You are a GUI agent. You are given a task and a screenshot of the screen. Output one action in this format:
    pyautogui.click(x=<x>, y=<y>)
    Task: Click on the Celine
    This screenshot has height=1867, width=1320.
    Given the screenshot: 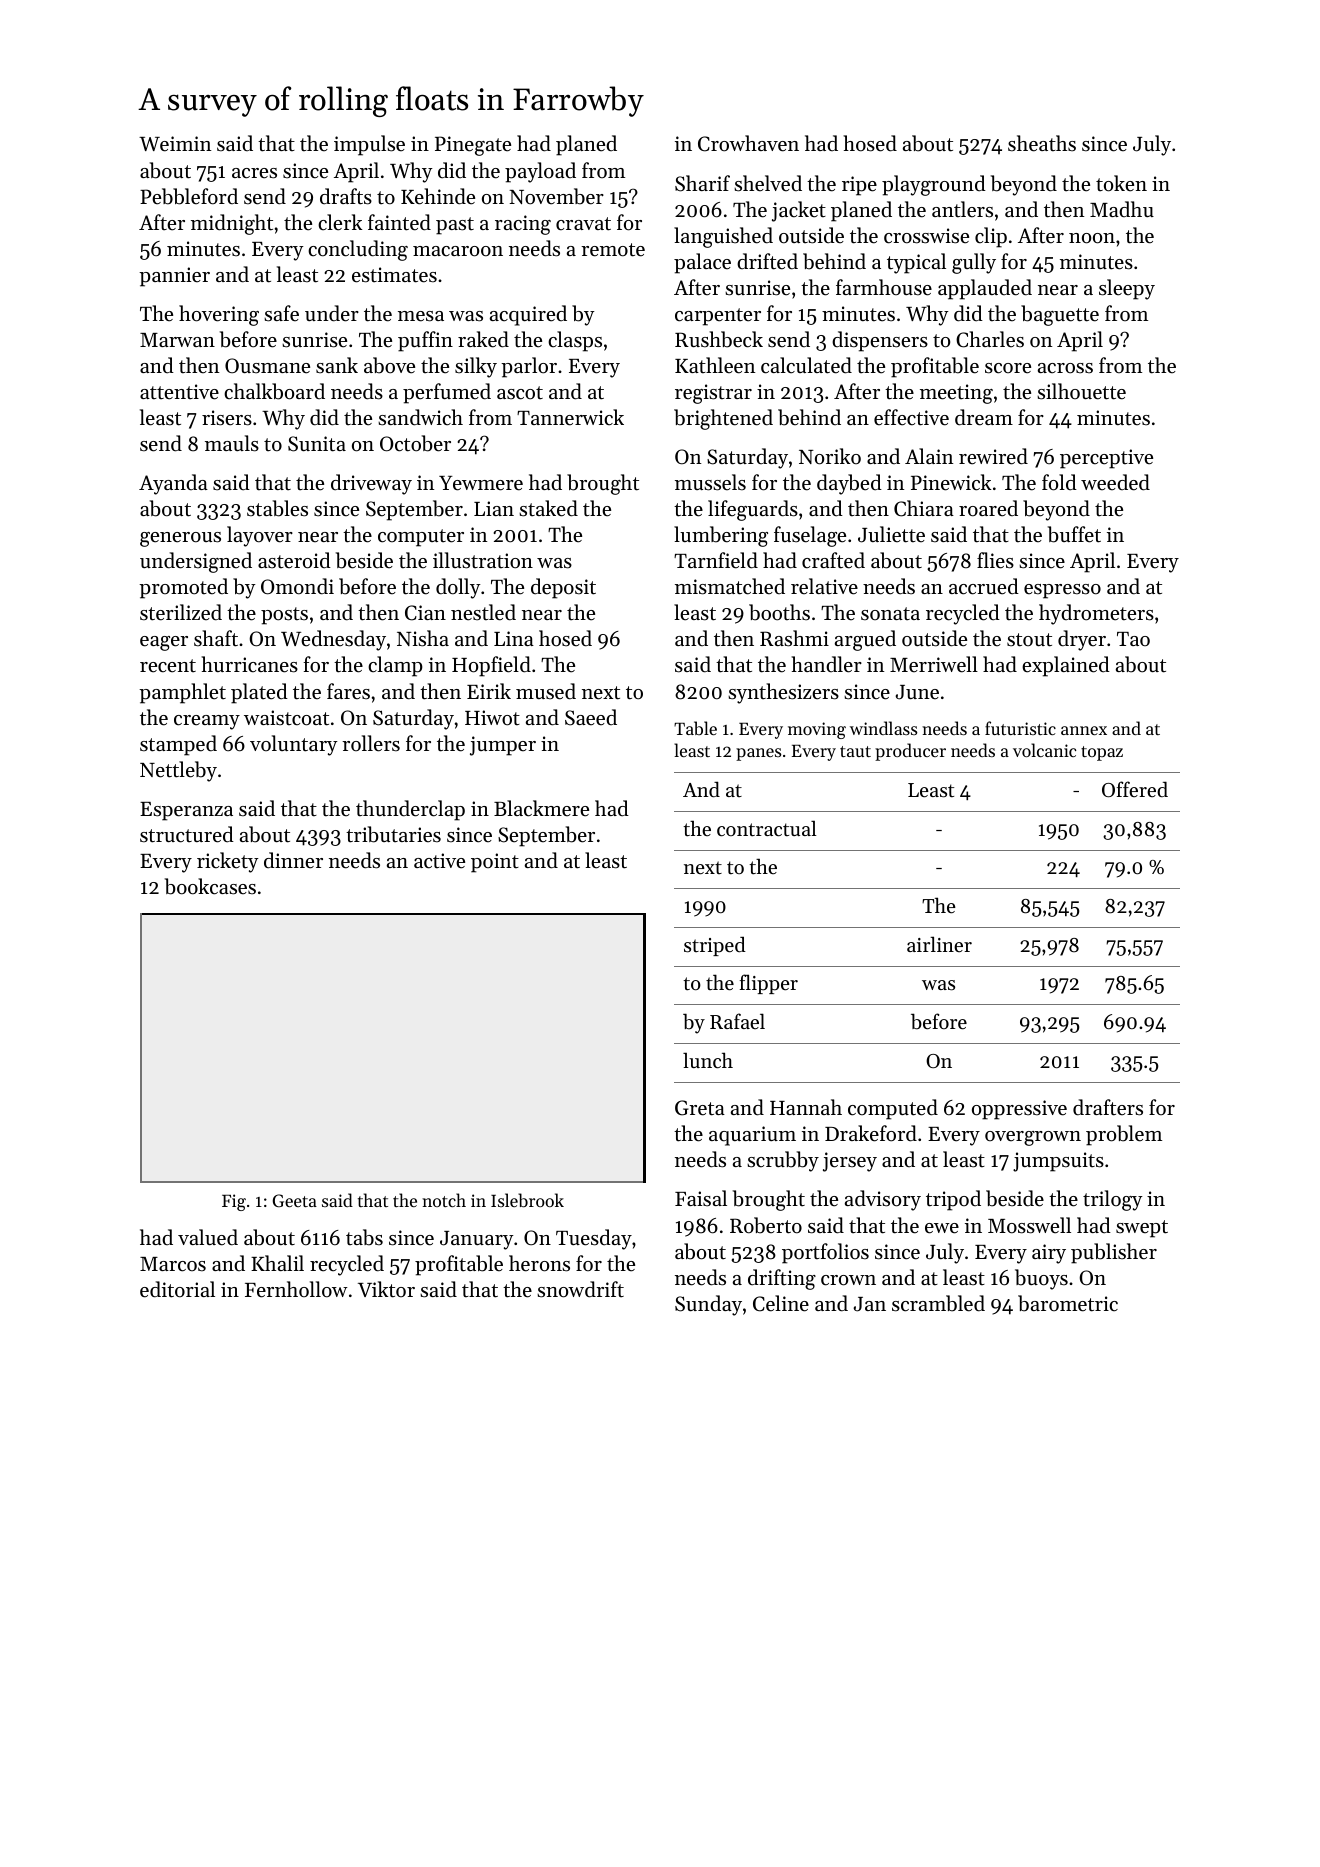 What is the action you would take?
    pyautogui.click(x=781, y=1303)
